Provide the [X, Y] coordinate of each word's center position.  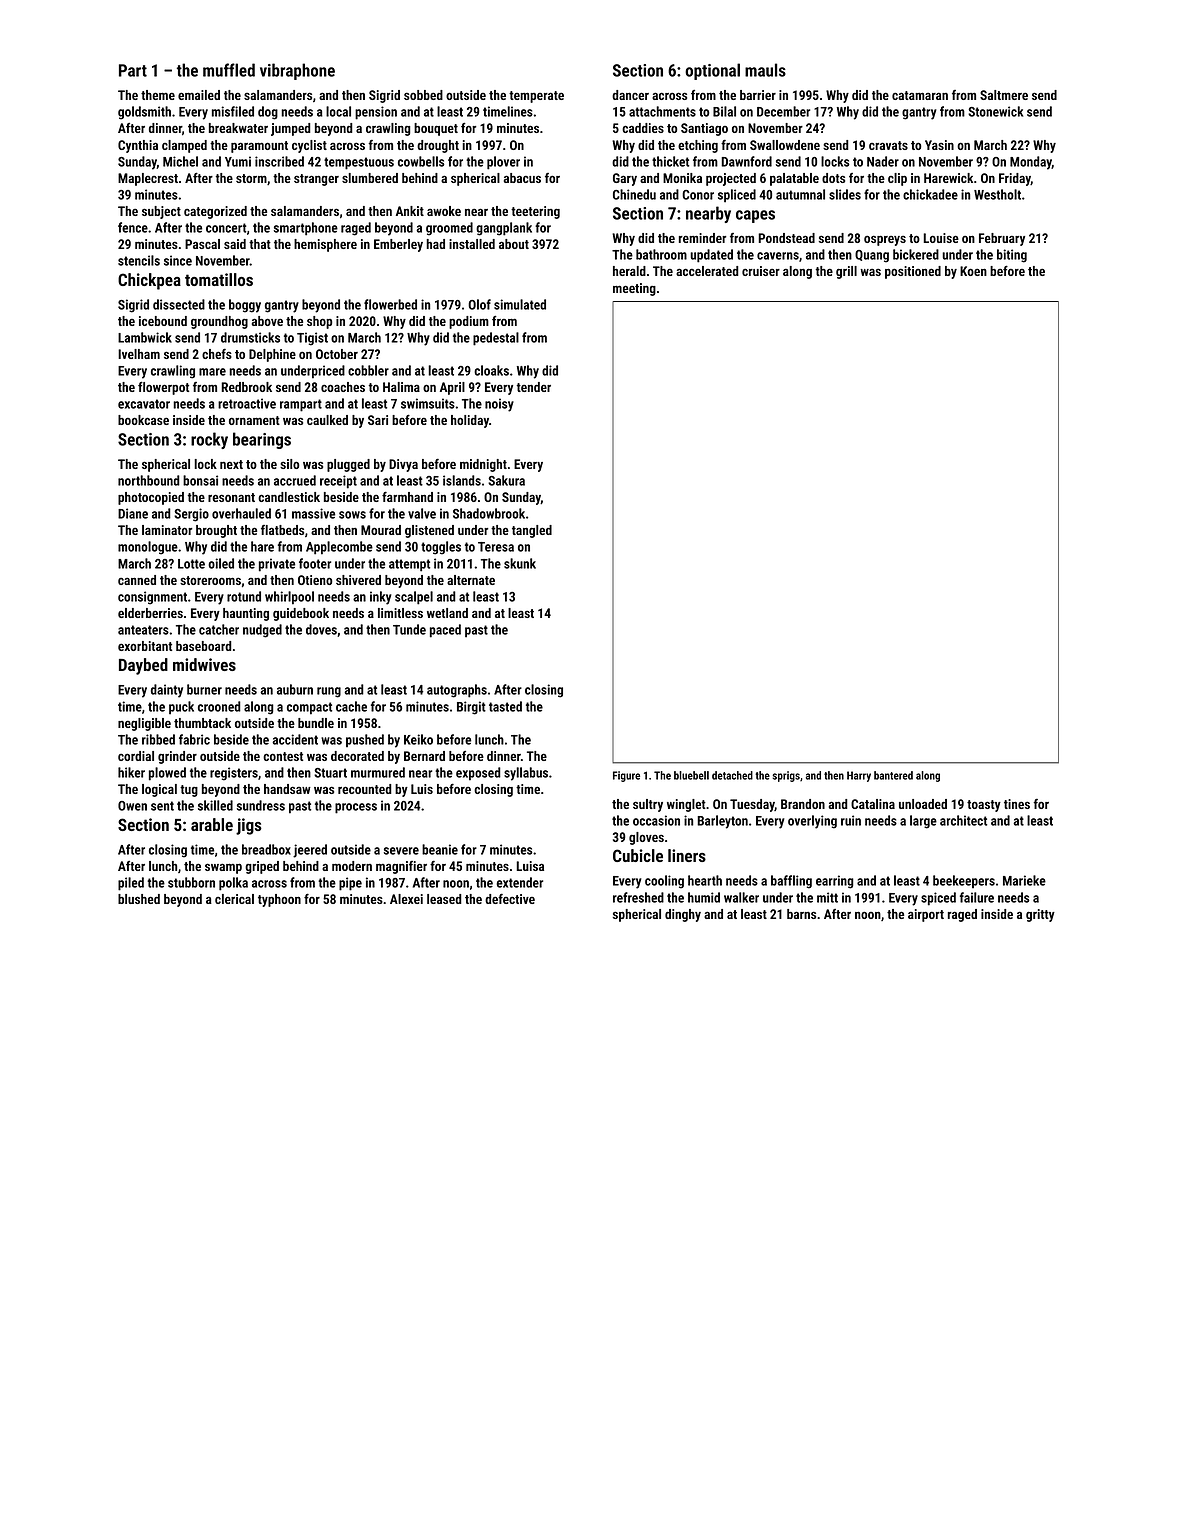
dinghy [683, 915]
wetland [447, 613]
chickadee [930, 194]
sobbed [423, 95]
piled [131, 884]
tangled [532, 531]
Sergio [191, 515]
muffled [229, 70]
